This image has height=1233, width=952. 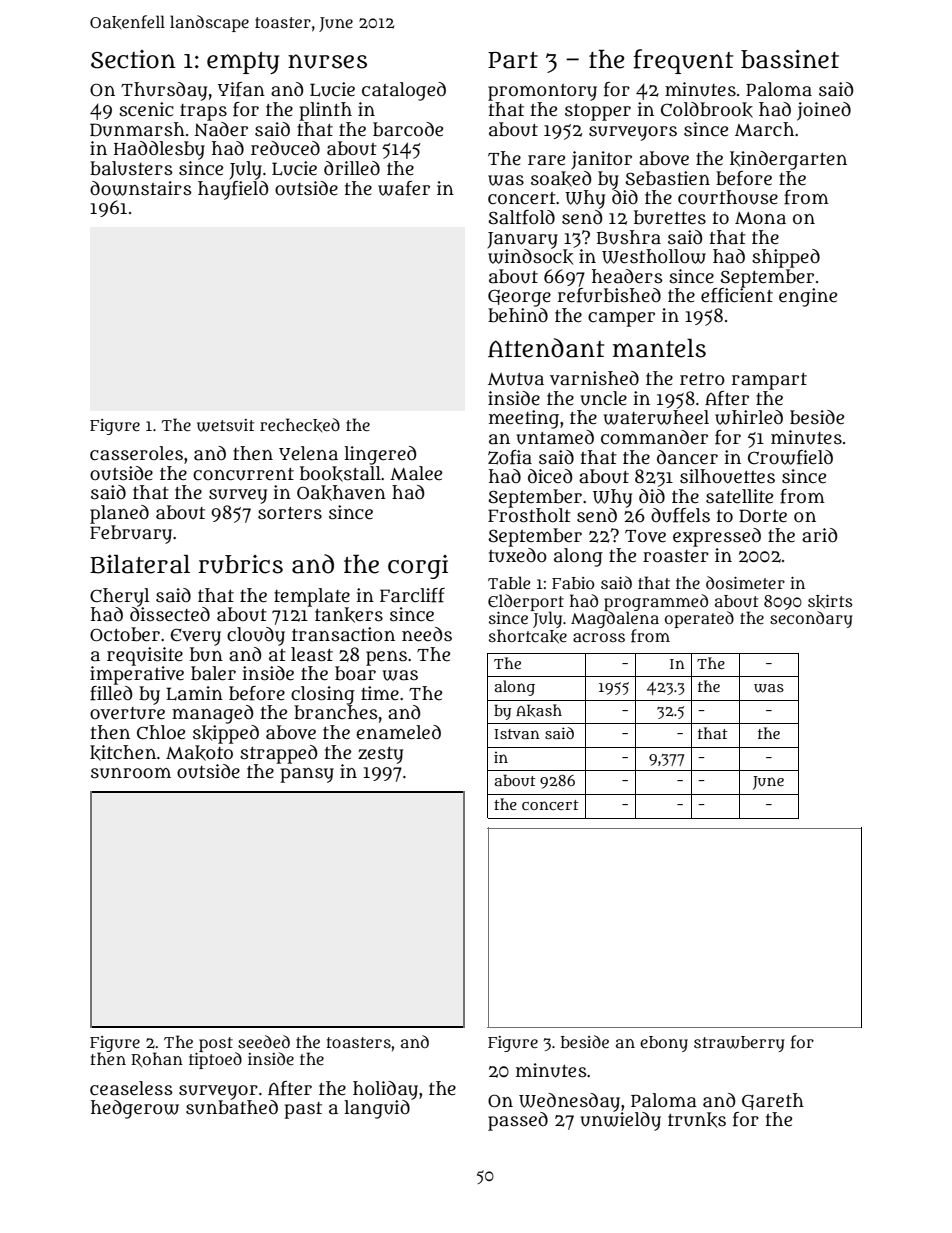 I want to click on hedgerow, so click(x=135, y=1109).
